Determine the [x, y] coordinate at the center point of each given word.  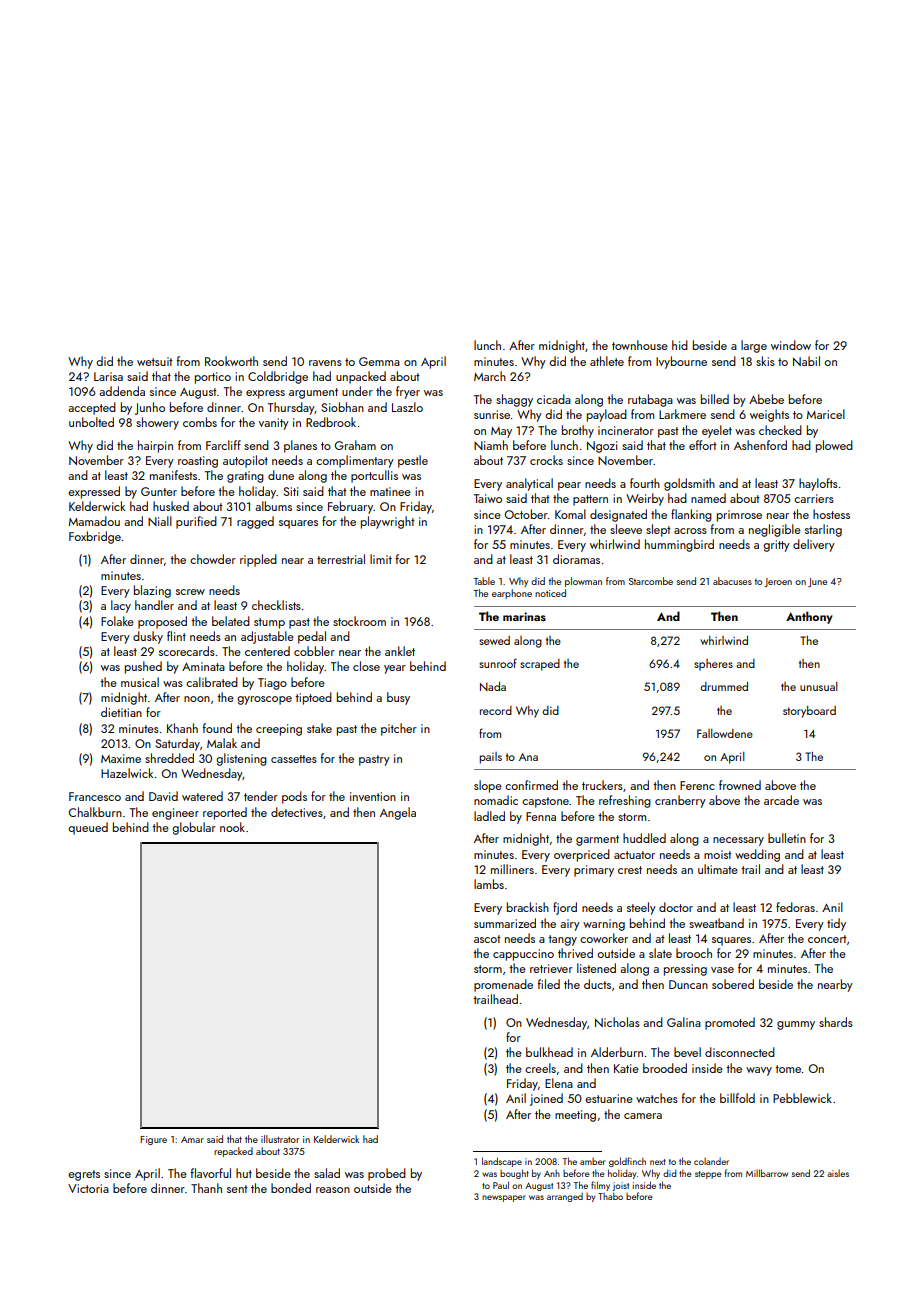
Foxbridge [95, 537]
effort [703, 445]
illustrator [280, 1139]
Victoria [88, 1188]
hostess [831, 514]
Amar [192, 1139]
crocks [546, 460]
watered [202, 796]
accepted [92, 408]
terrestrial [341, 559]
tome [788, 1069]
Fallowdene [725, 733]
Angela [398, 813]
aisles [838, 1173]
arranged [565, 1197]
